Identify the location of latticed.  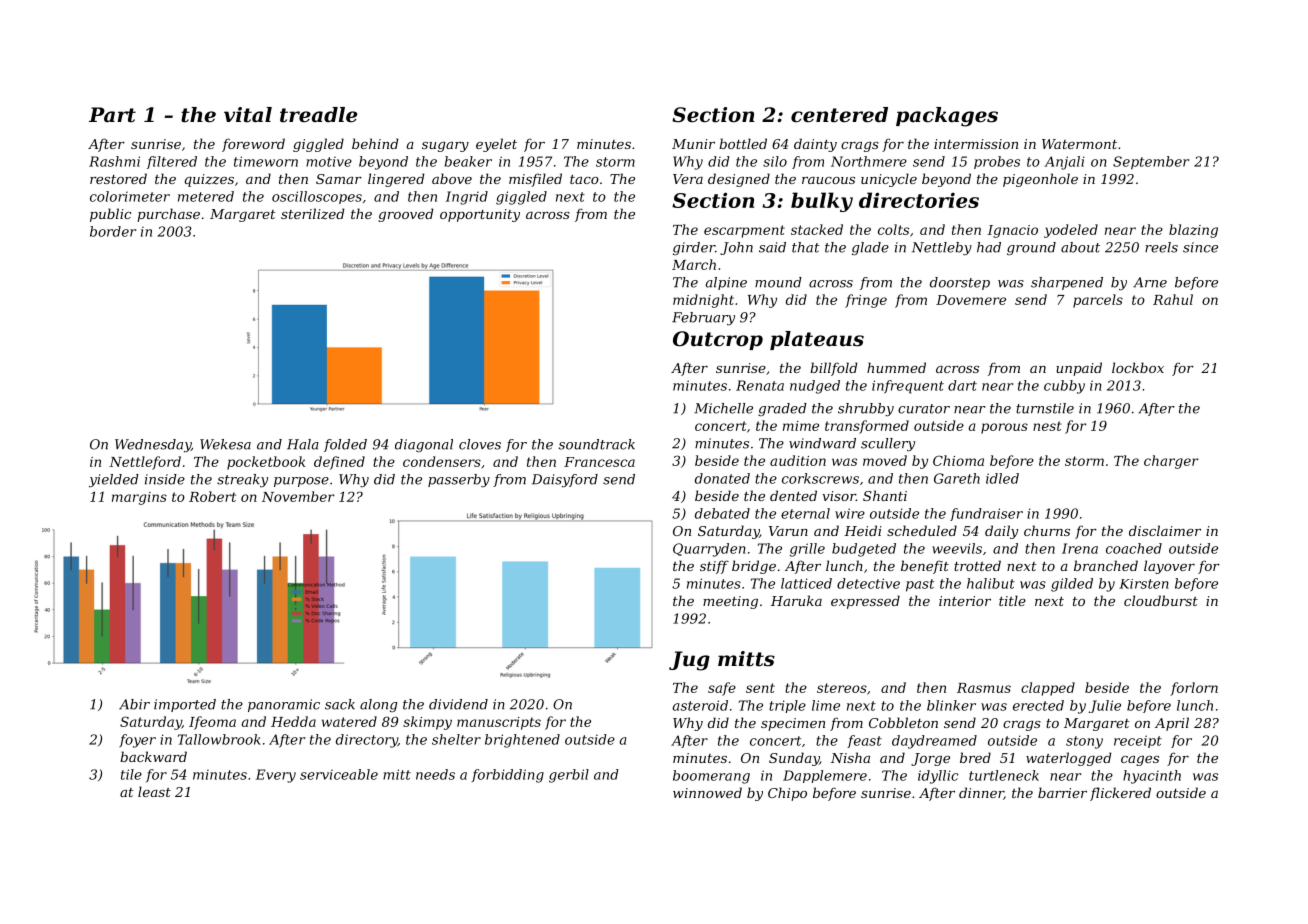
(806, 583).
